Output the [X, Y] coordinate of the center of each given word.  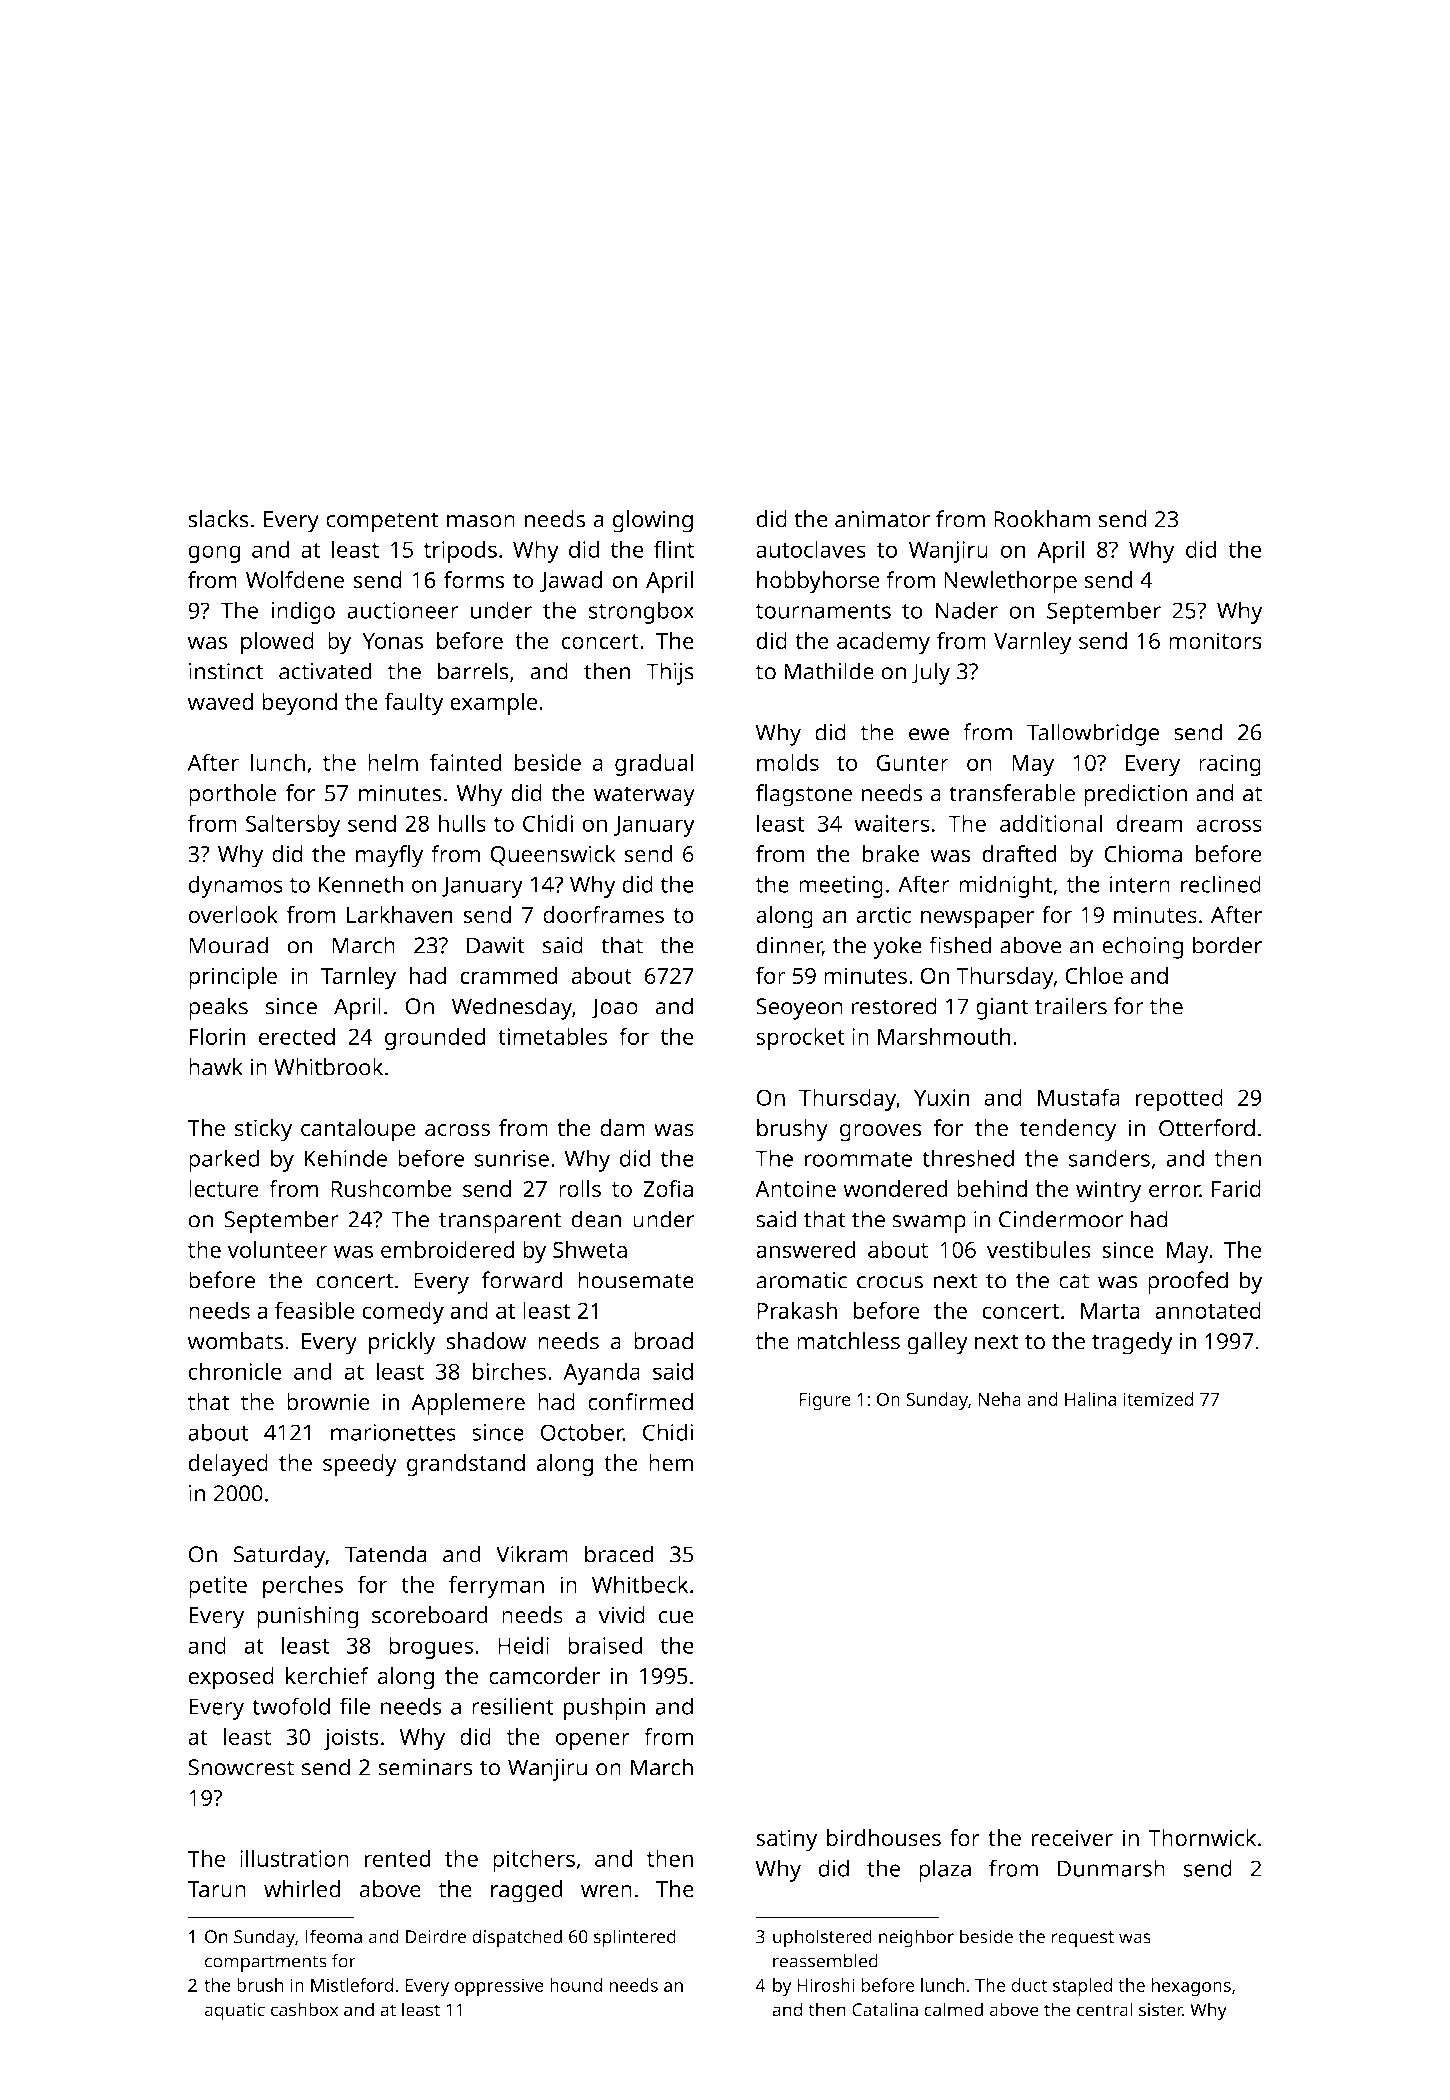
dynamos [235, 886]
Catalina [885, 2009]
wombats [235, 1341]
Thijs [670, 673]
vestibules [1039, 1249]
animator [882, 519]
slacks [218, 519]
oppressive [499, 1987]
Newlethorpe [1010, 582]
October [582, 1432]
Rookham [1042, 519]
